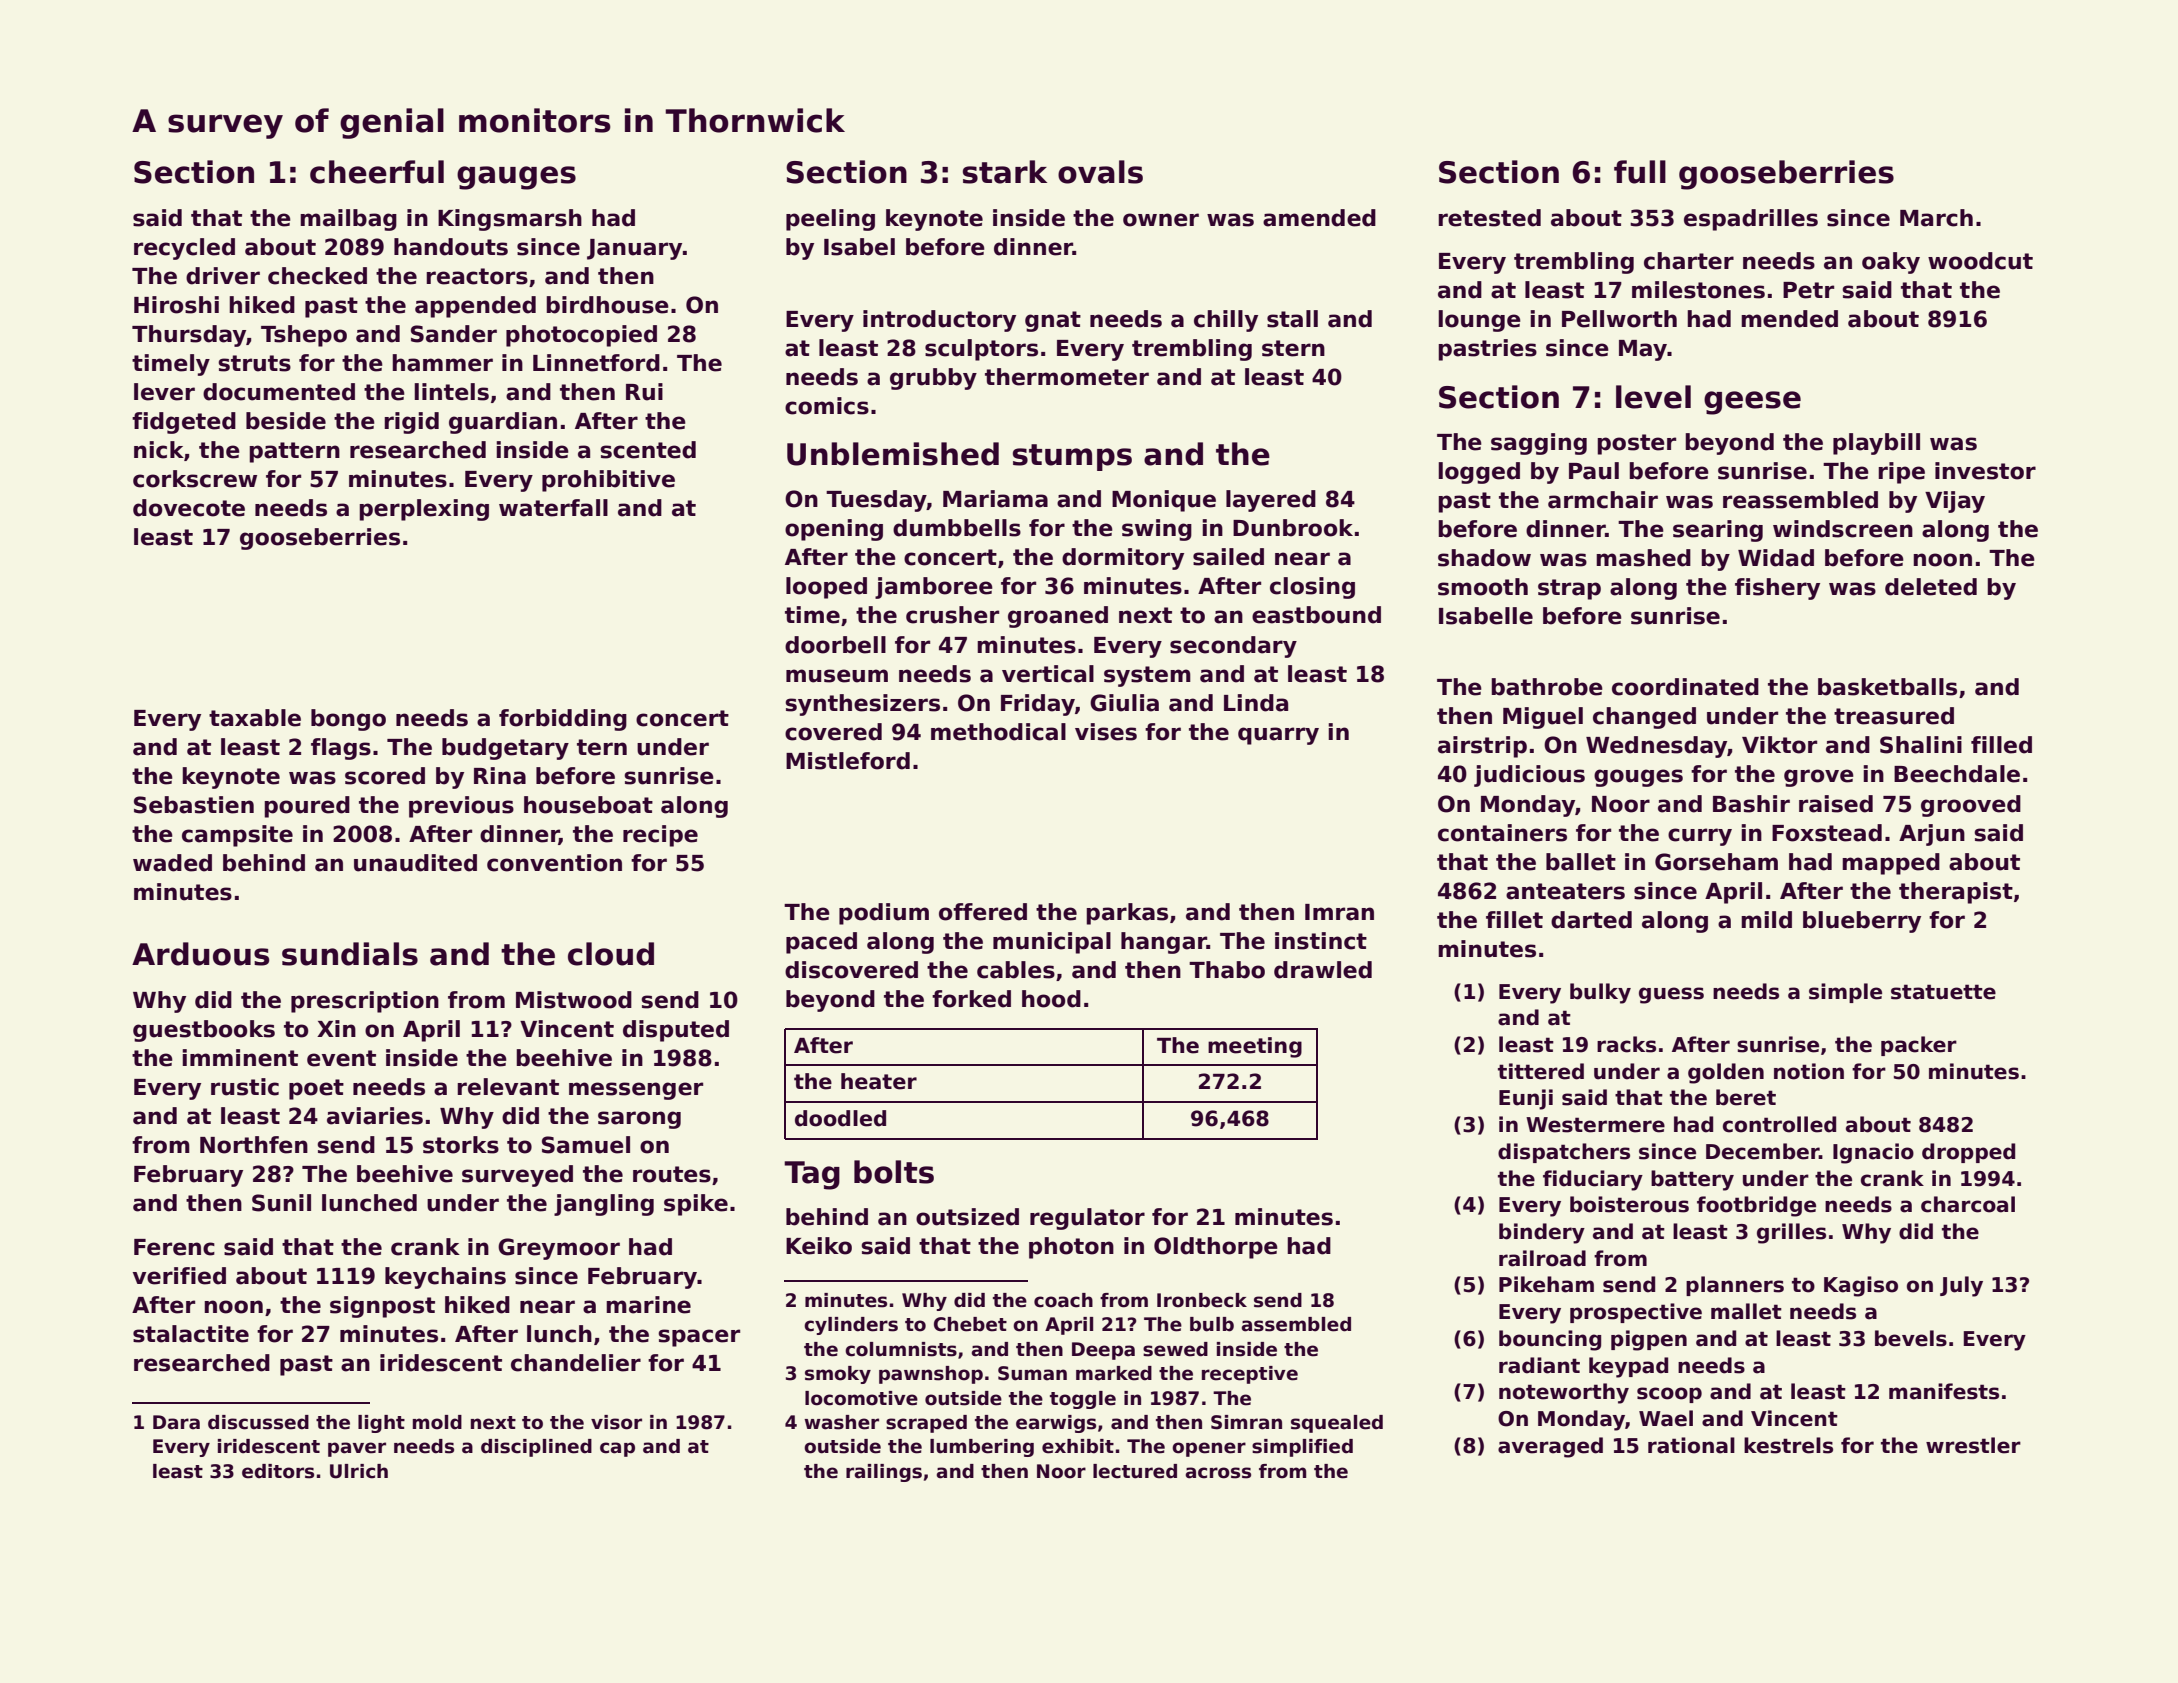 The image size is (2178, 1683). Describe the element at coordinates (184, 249) in the screenshot. I see `recycled` at that location.
